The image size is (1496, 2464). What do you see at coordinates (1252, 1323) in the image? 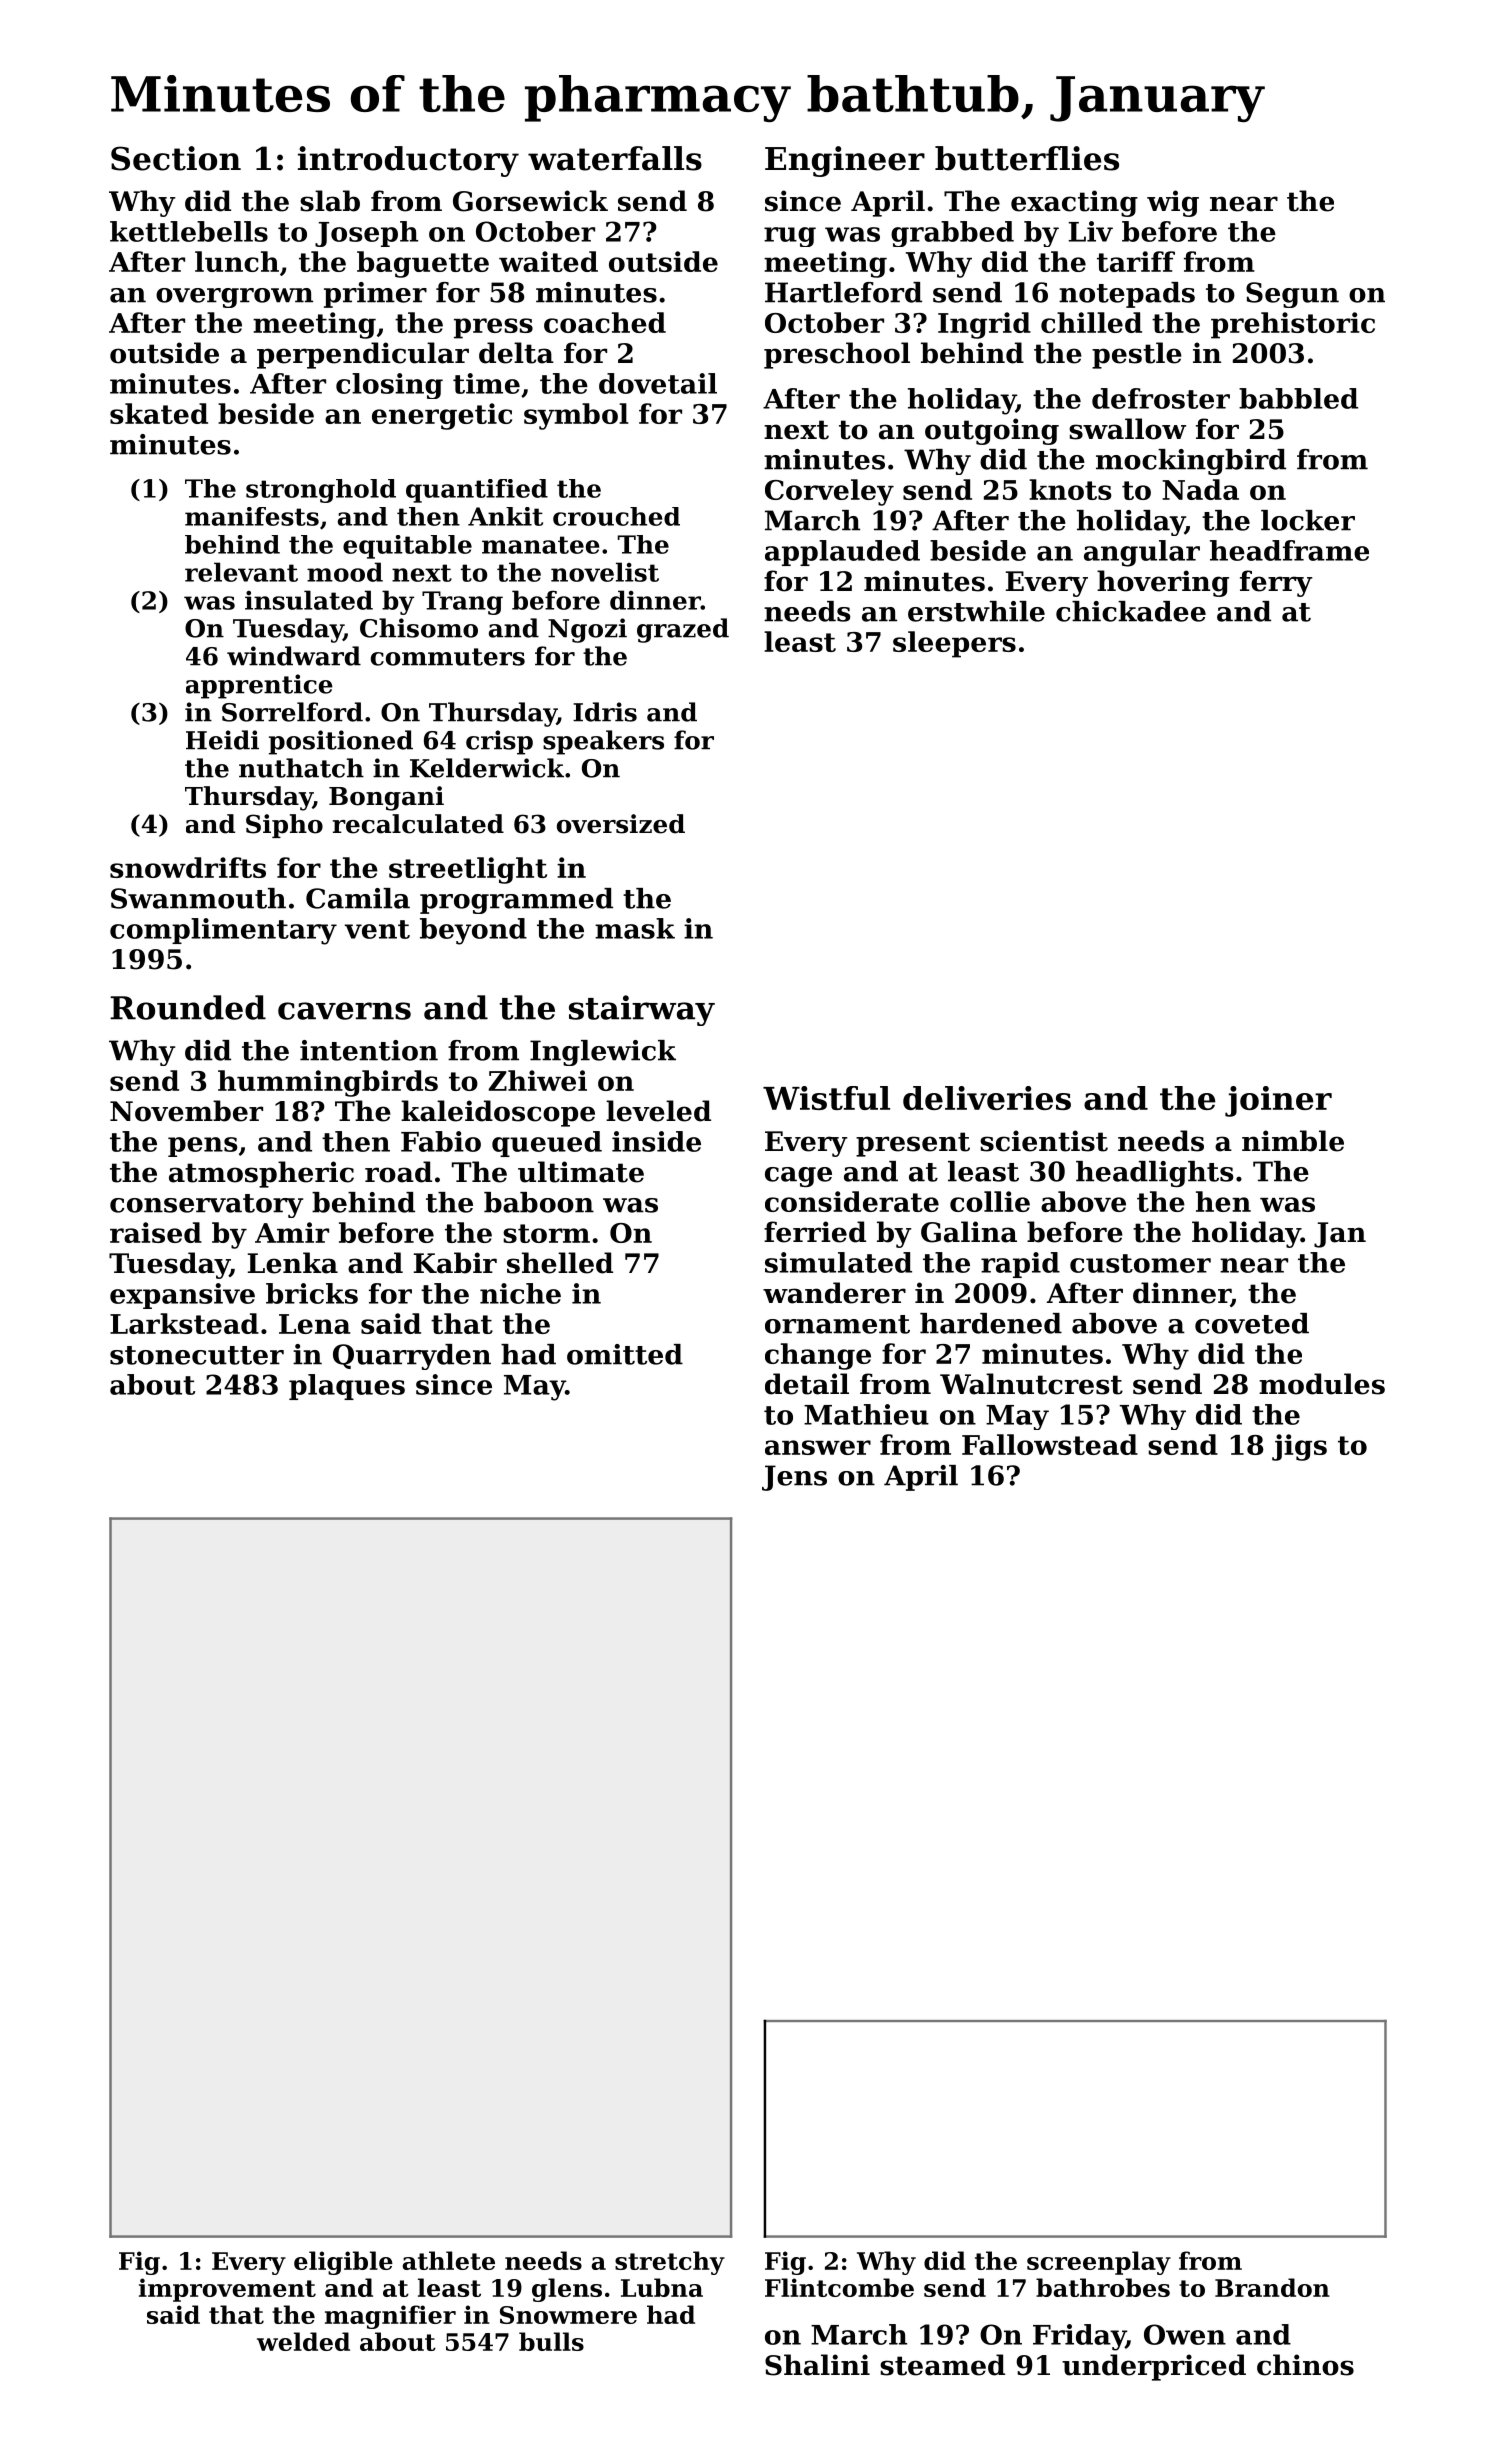
I see `coveted` at bounding box center [1252, 1323].
